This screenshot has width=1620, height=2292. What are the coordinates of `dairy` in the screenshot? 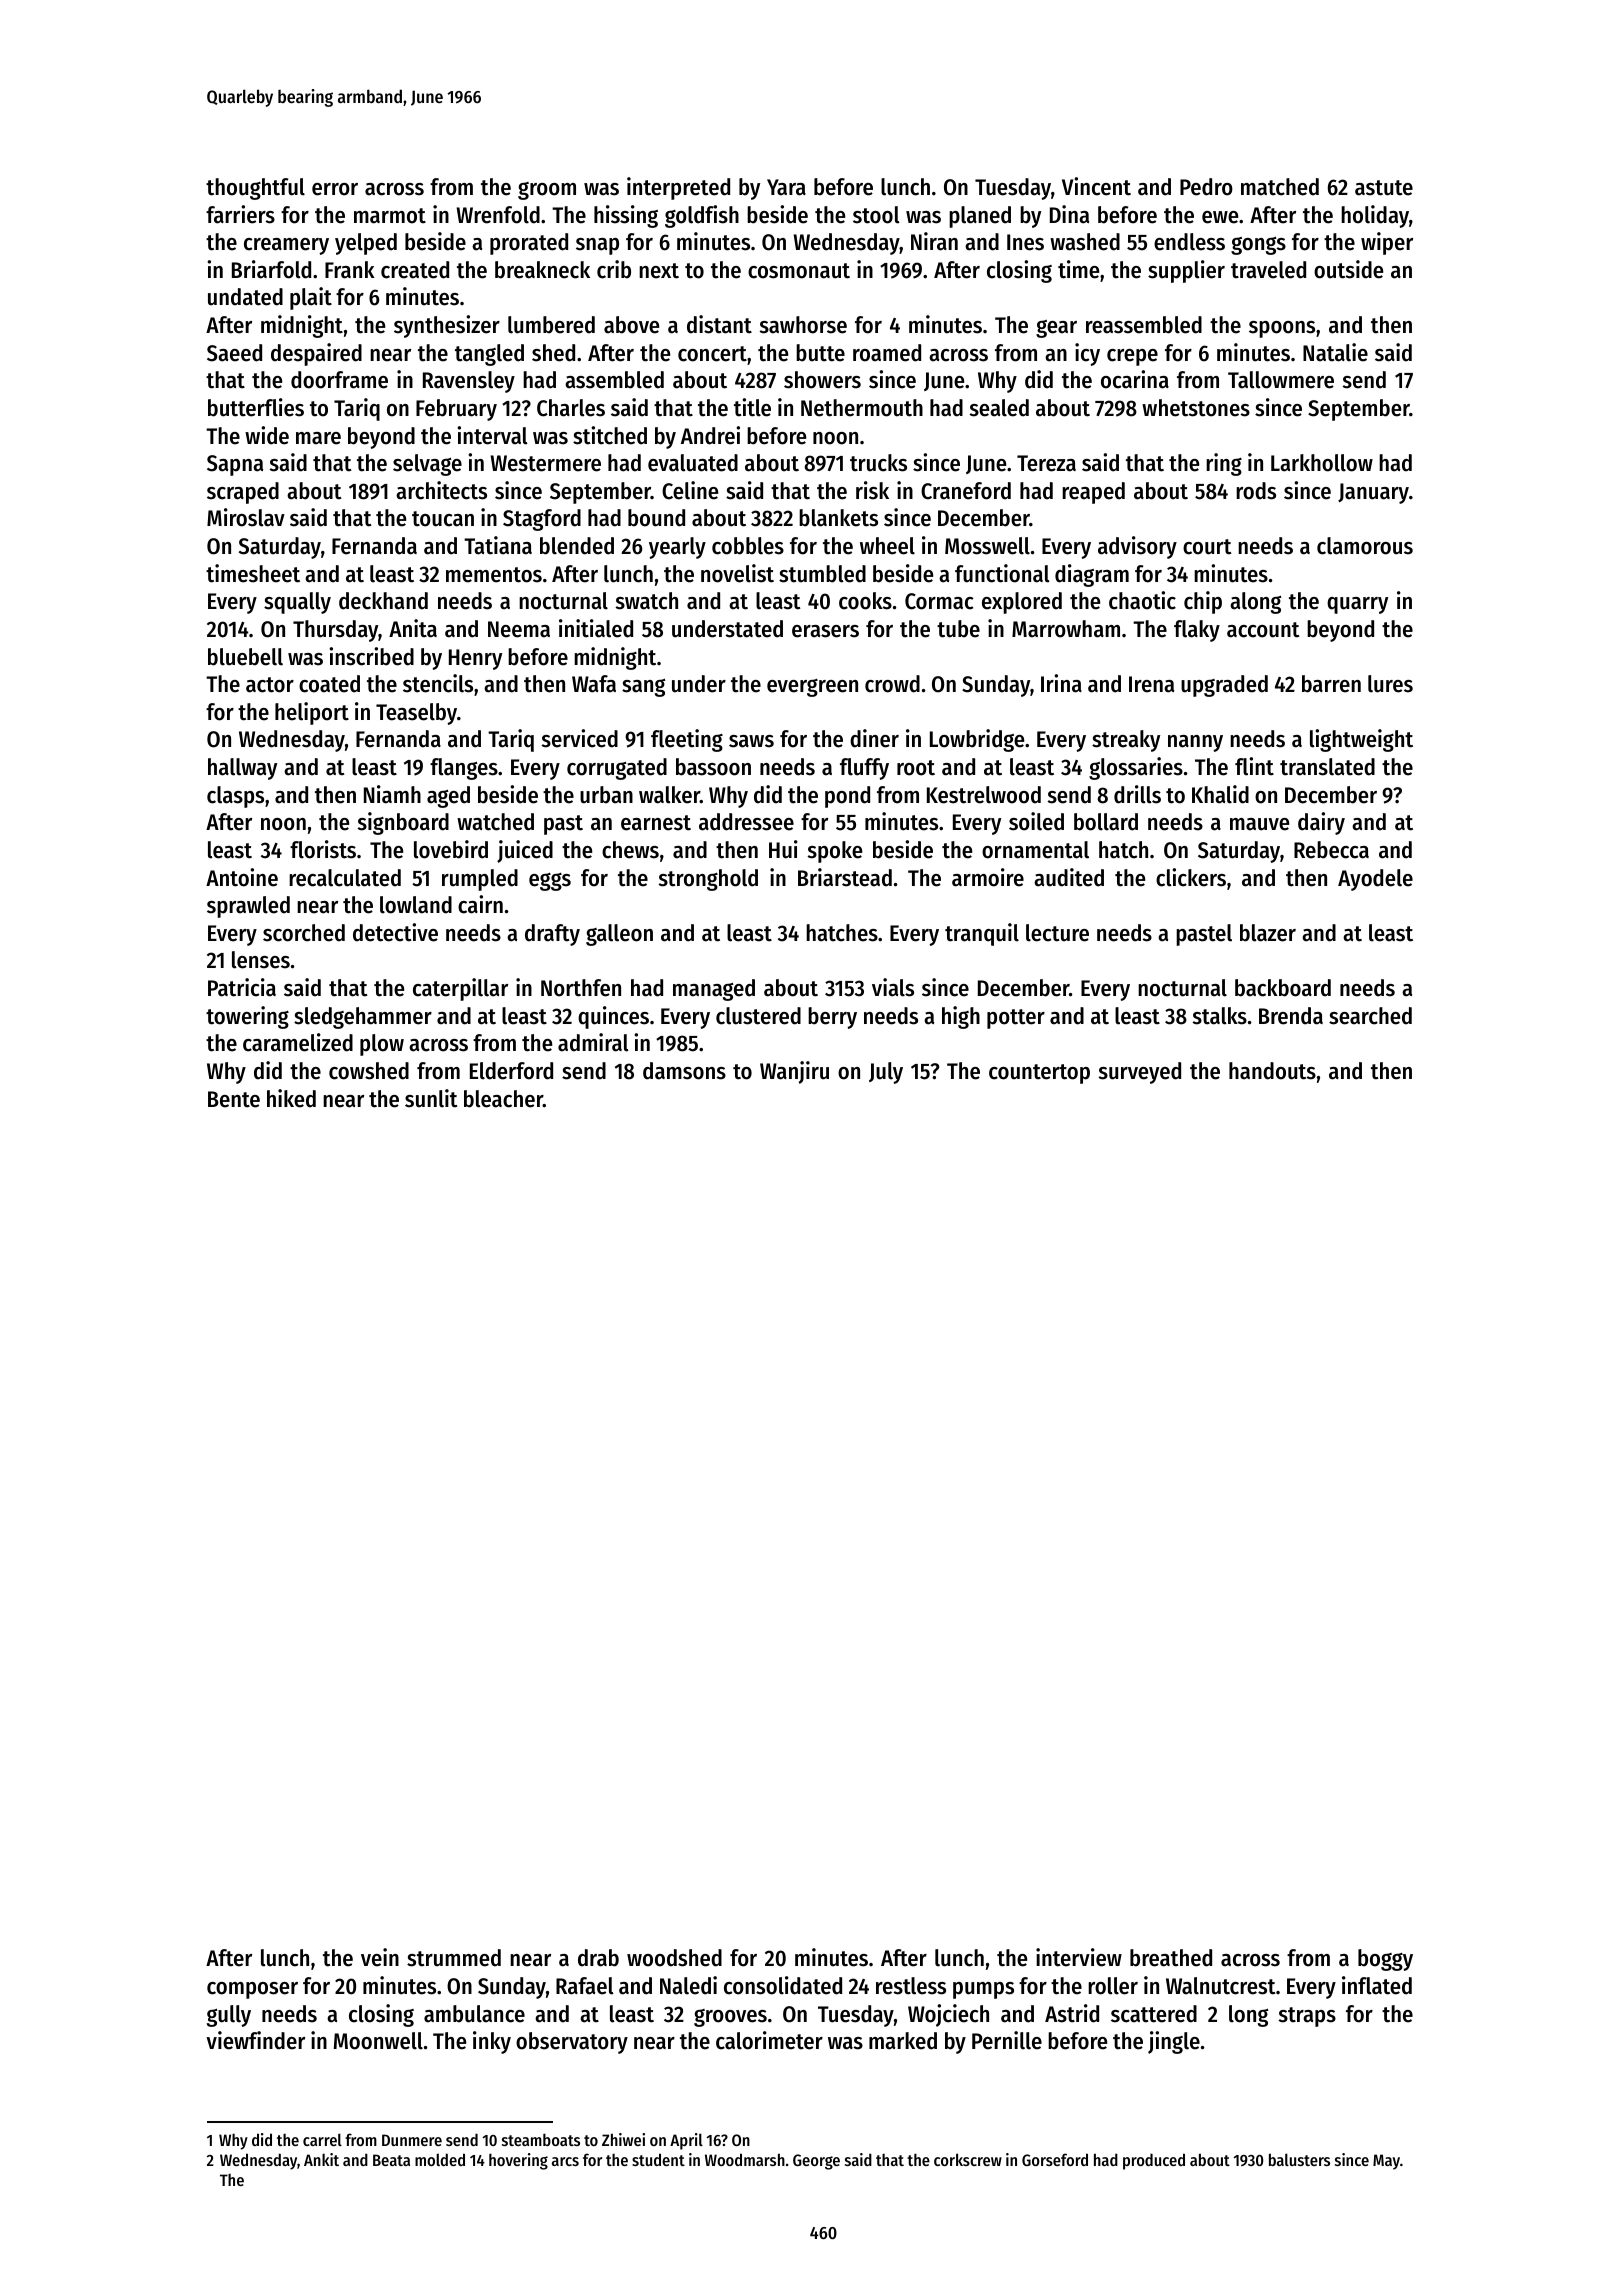 It's located at (1321, 823).
